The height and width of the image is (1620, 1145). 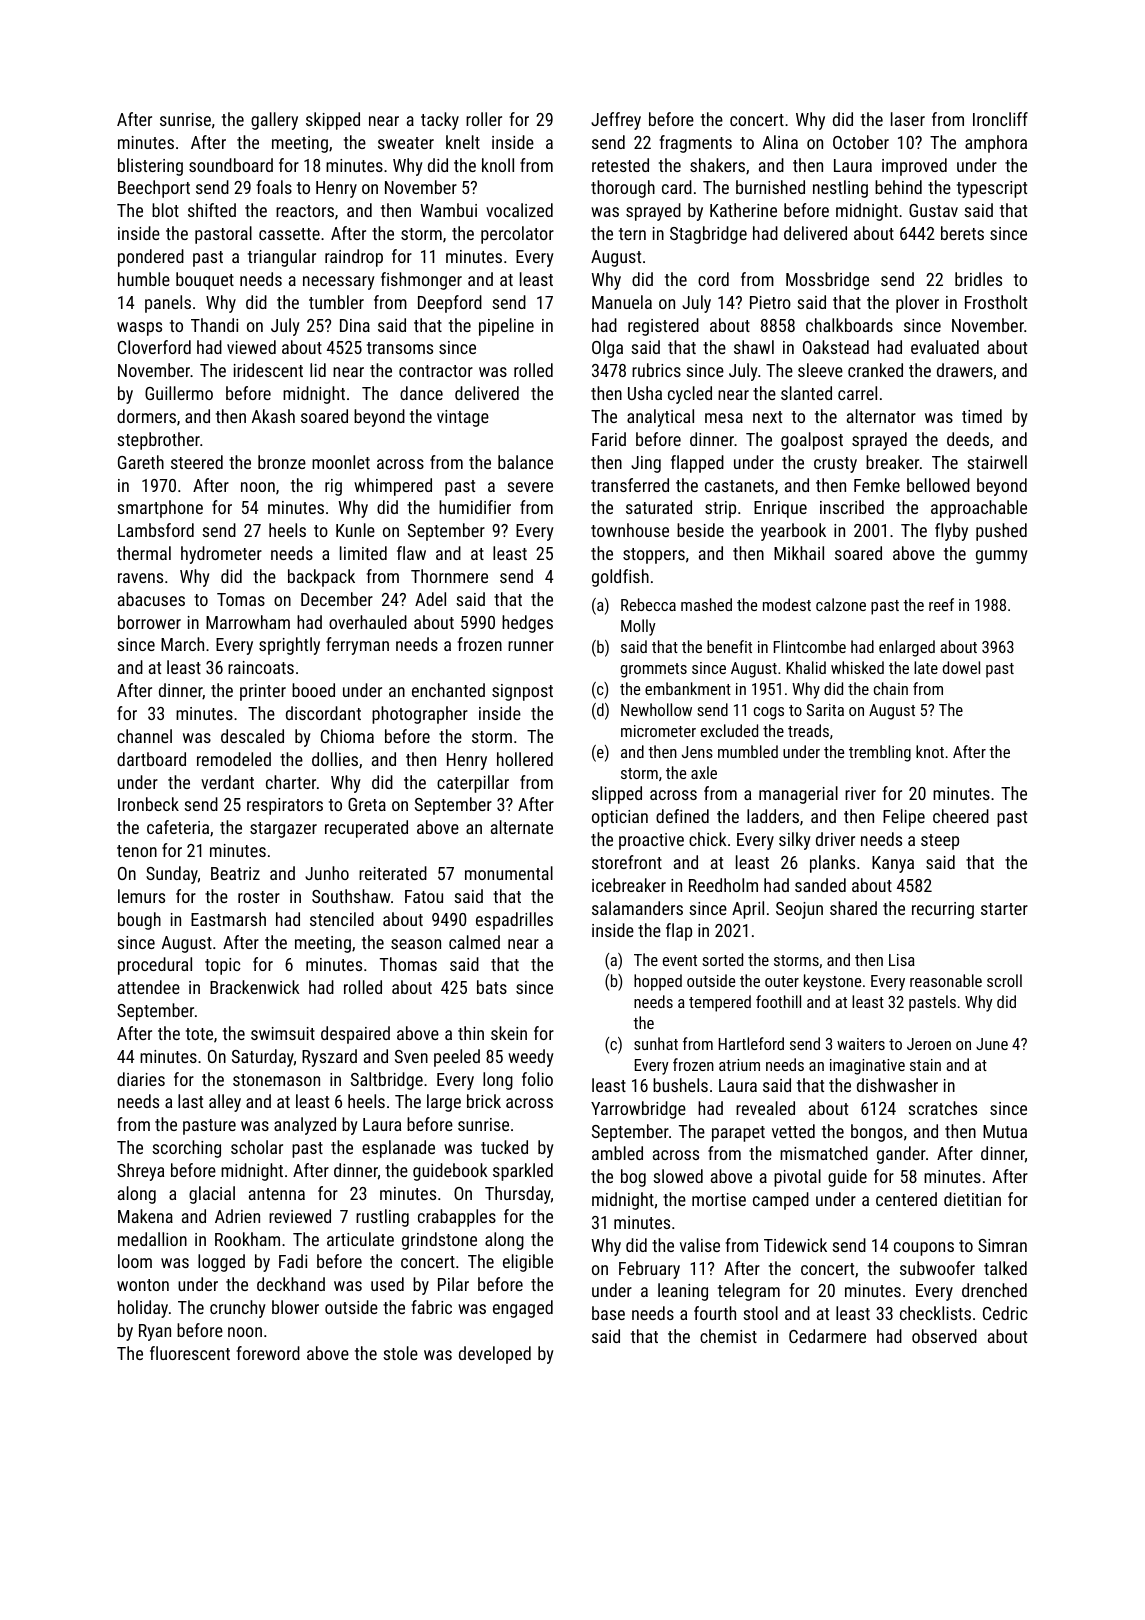 What do you see at coordinates (154, 189) in the image?
I see `Beechport` at bounding box center [154, 189].
